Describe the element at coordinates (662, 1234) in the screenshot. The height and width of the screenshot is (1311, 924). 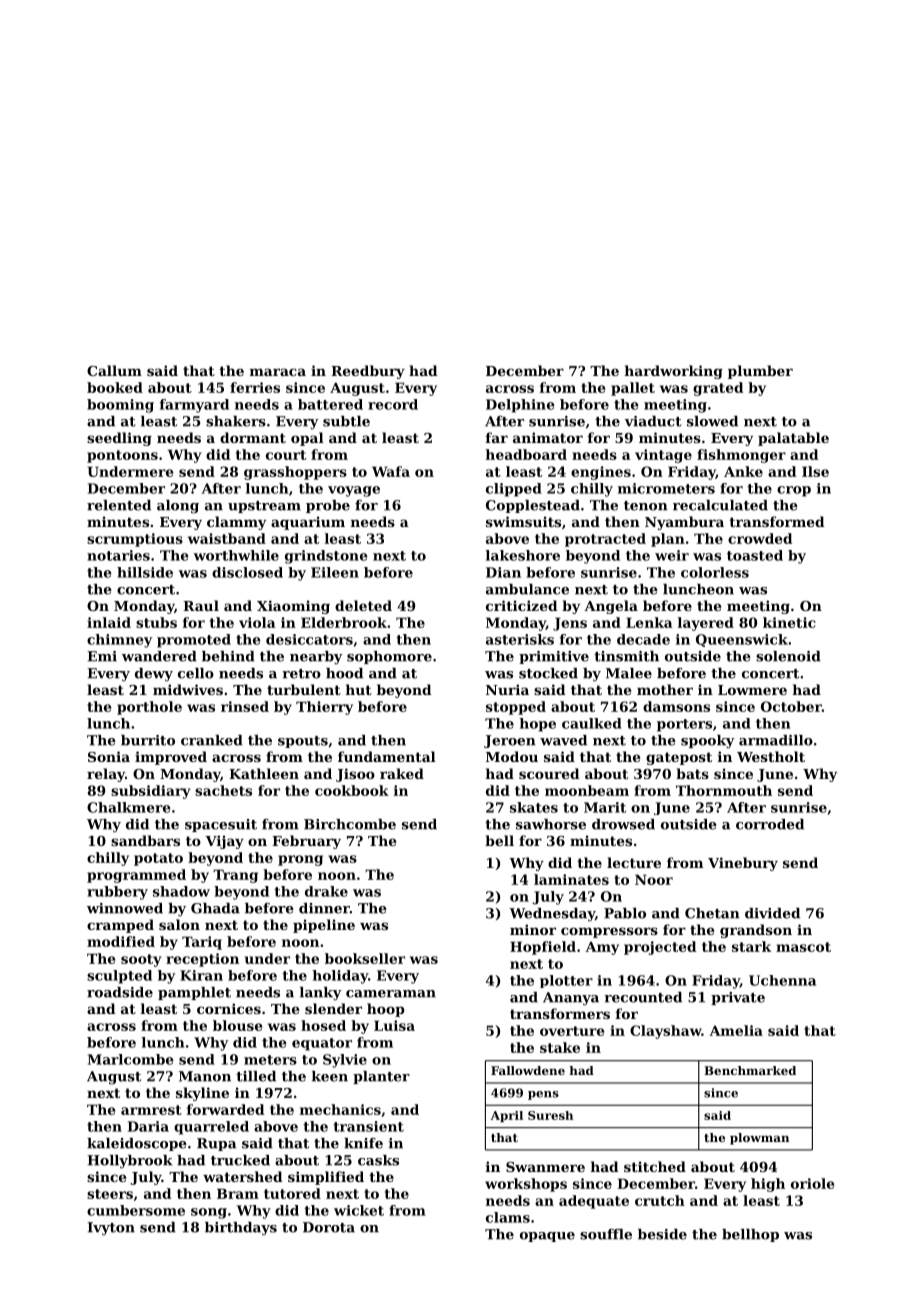
I see `beside` at that location.
